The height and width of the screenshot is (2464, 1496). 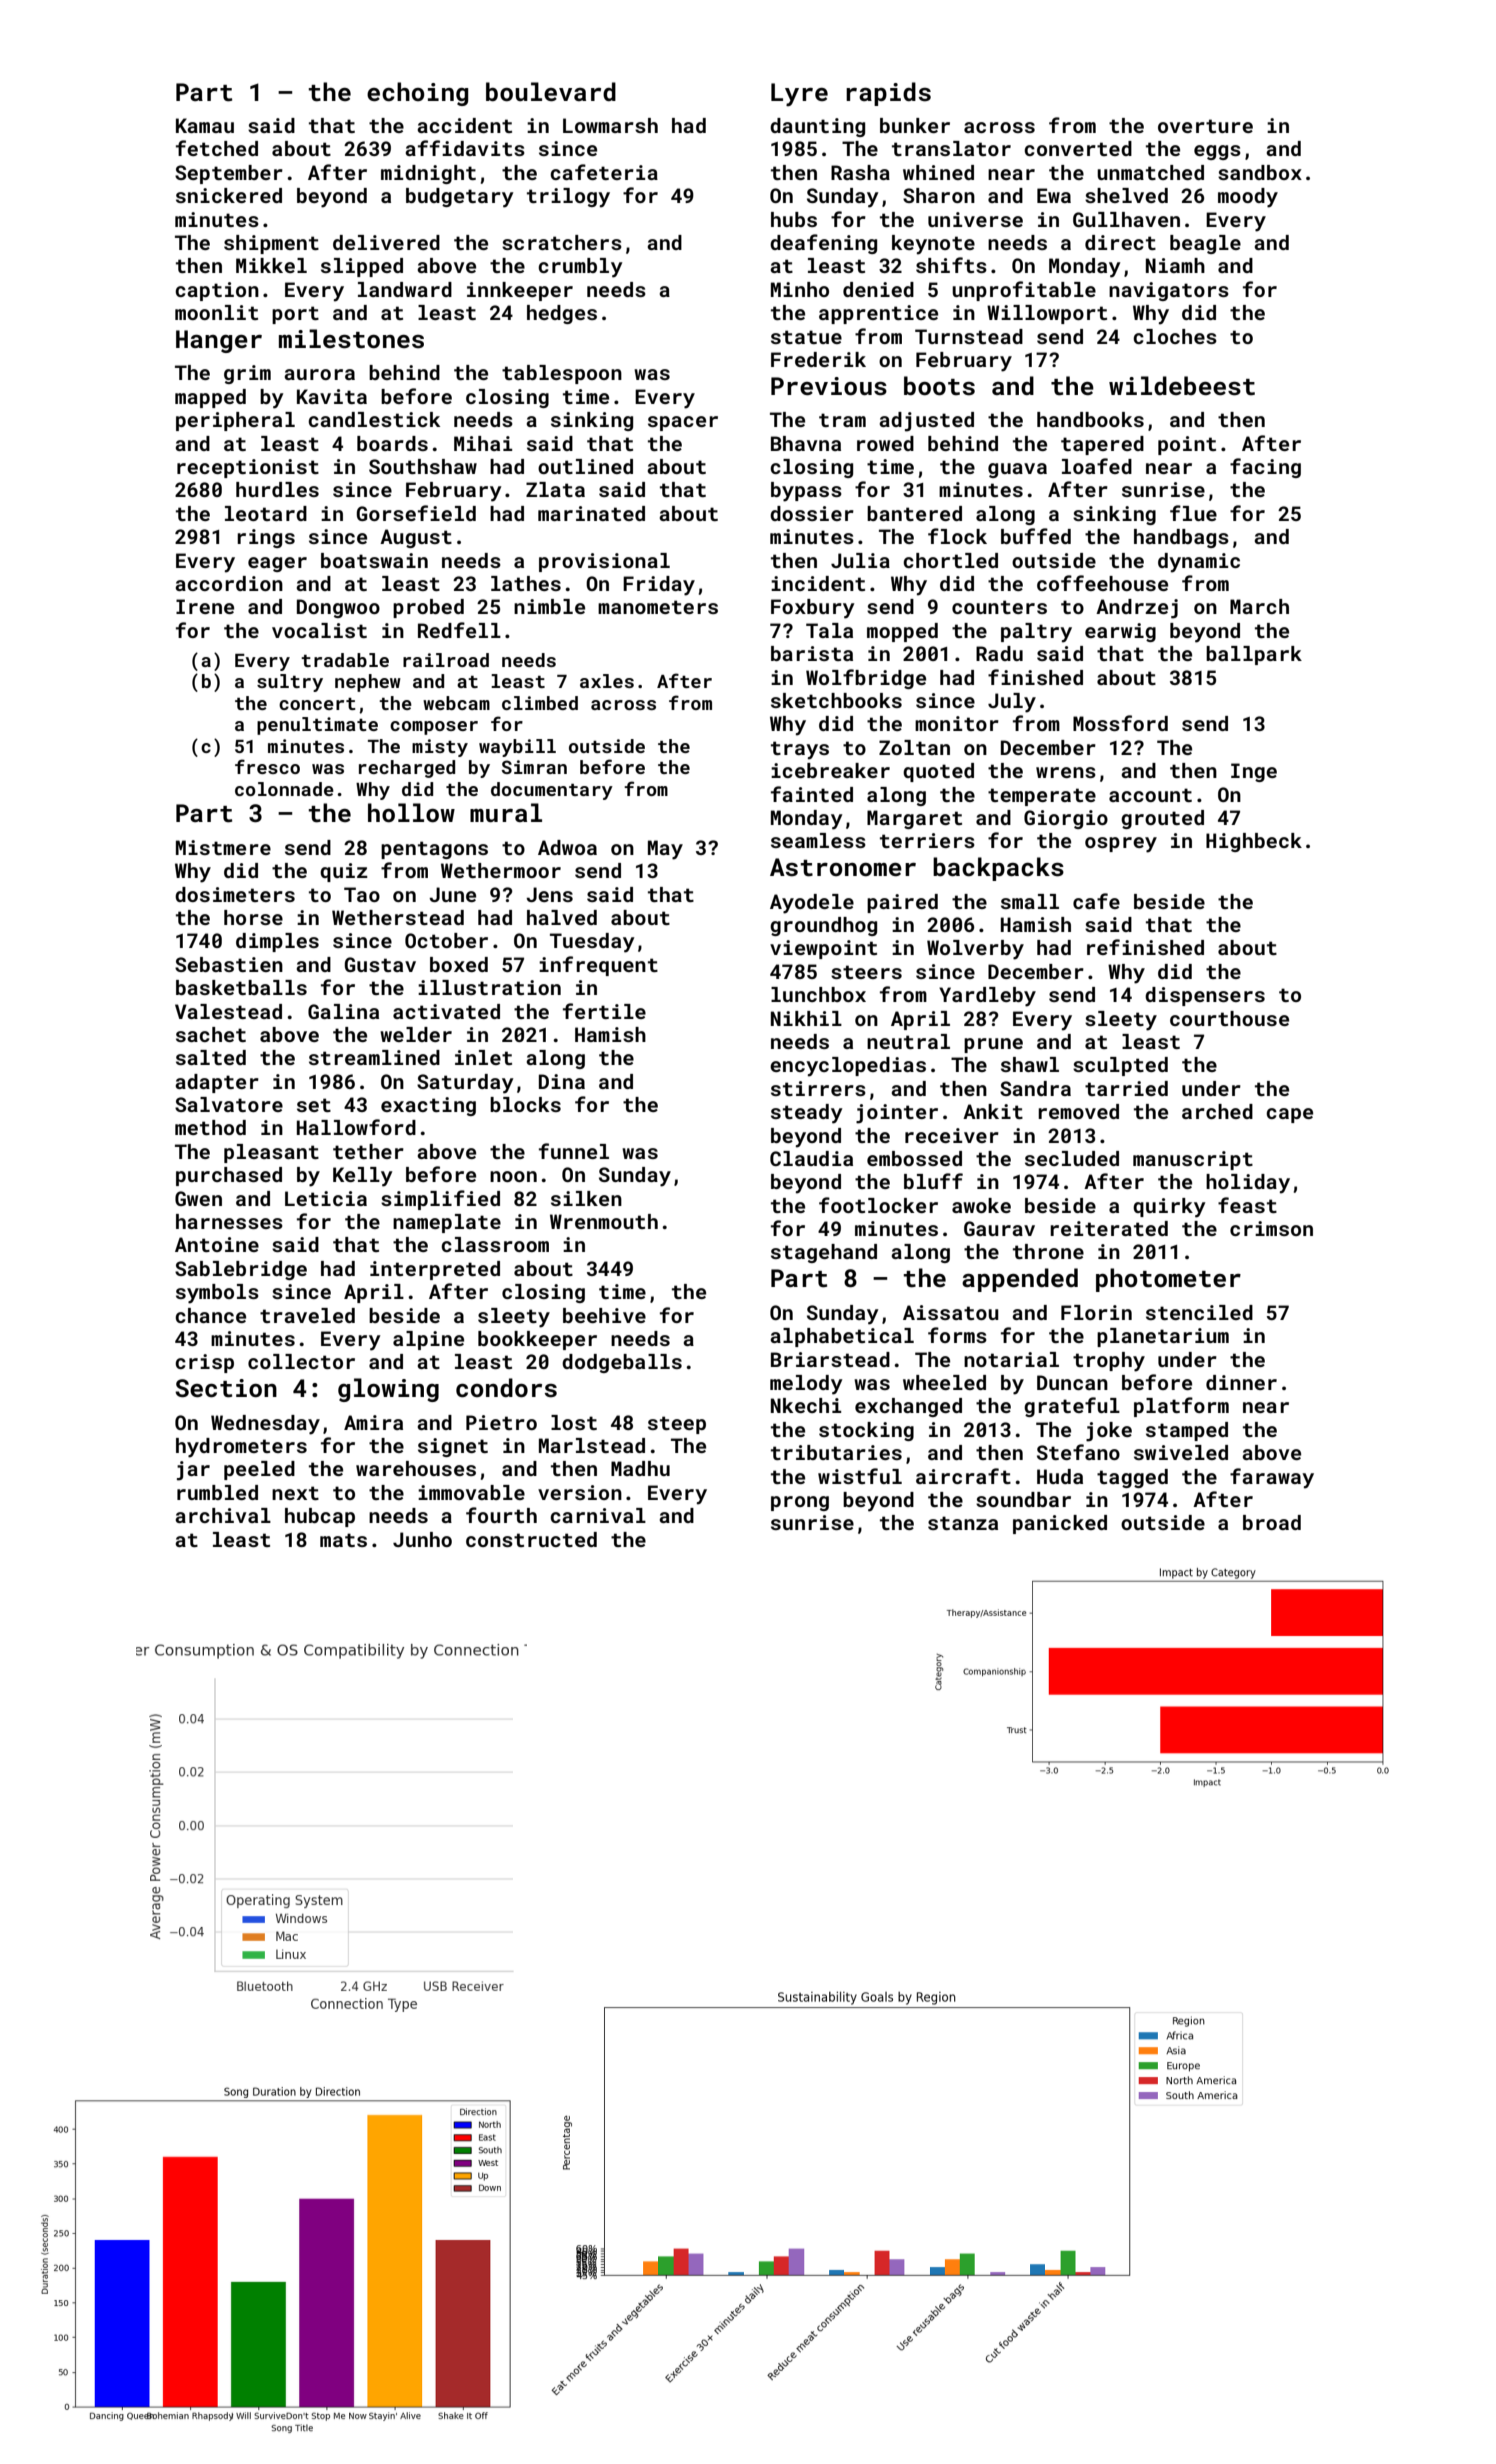 I want to click on Nkechi, so click(x=806, y=1405).
